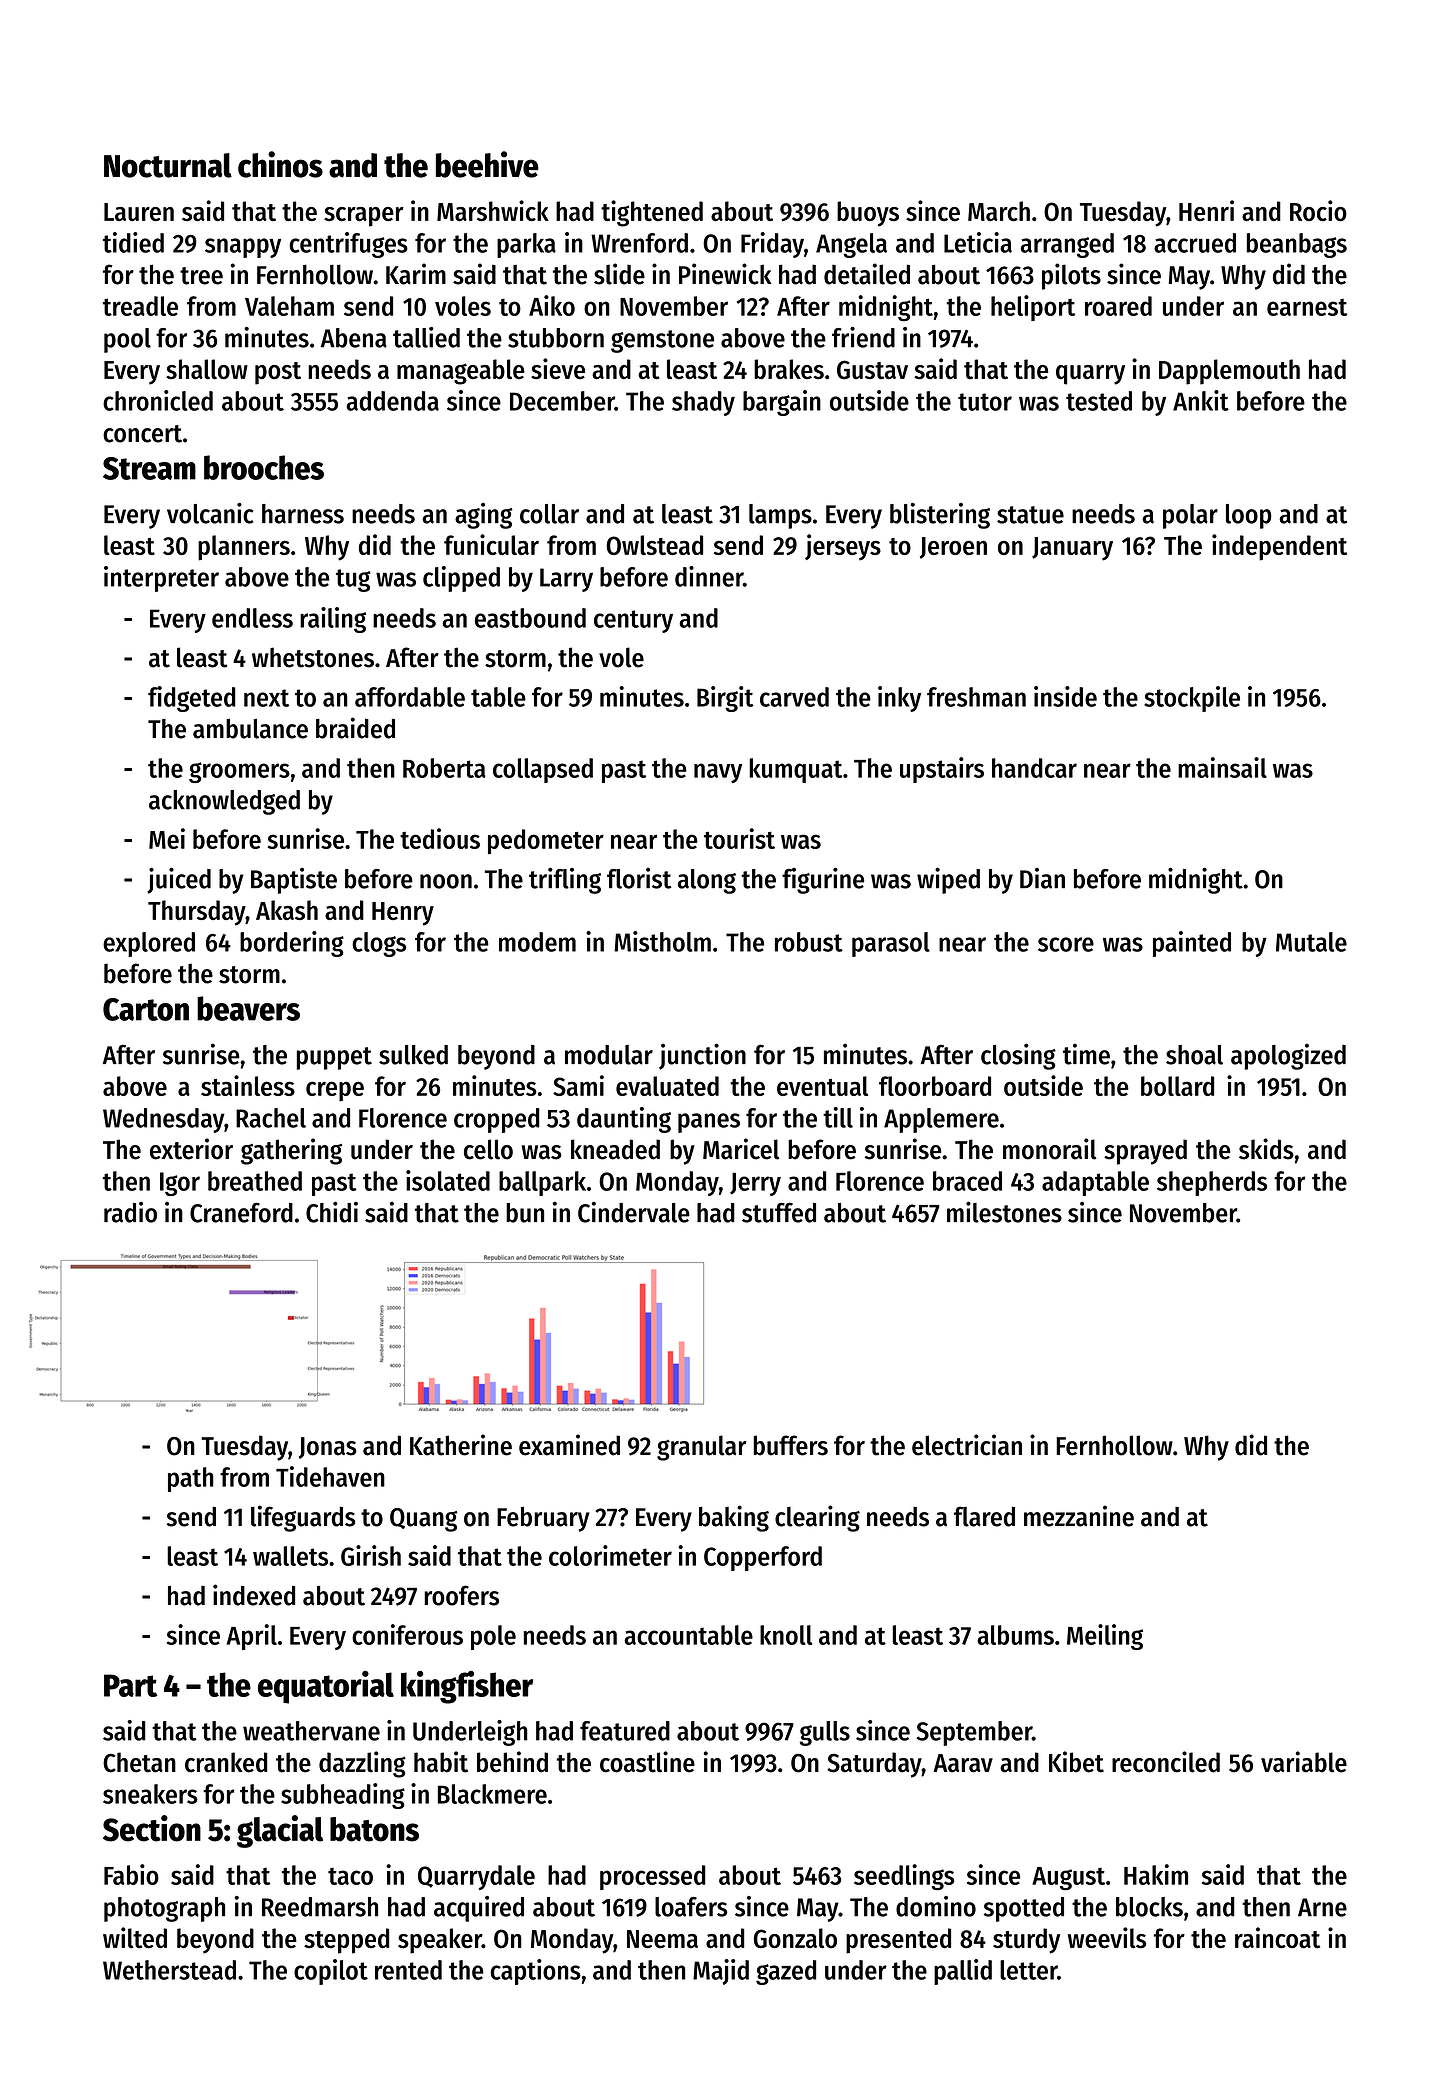  Describe the element at coordinates (662, 941) in the screenshot. I see `Mistholm` at that location.
